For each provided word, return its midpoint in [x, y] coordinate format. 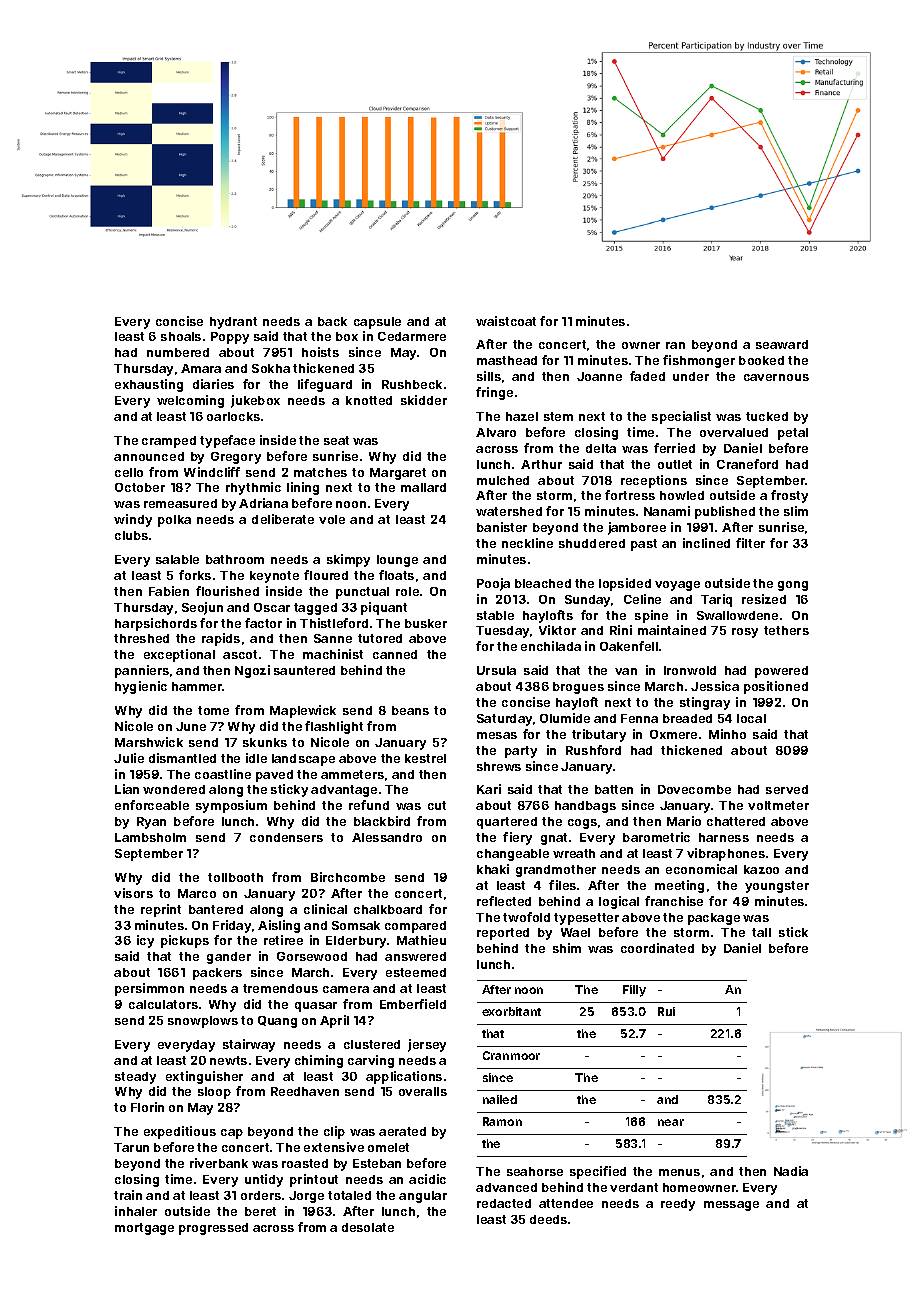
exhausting [149, 385]
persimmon [149, 989]
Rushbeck [412, 384]
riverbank [219, 1163]
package [714, 919]
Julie [129, 758]
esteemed [416, 972]
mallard [423, 487]
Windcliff [212, 472]
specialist [681, 417]
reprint [161, 910]
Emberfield [413, 1004]
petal [793, 434]
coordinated [657, 948]
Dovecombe [694, 789]
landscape [303, 760]
